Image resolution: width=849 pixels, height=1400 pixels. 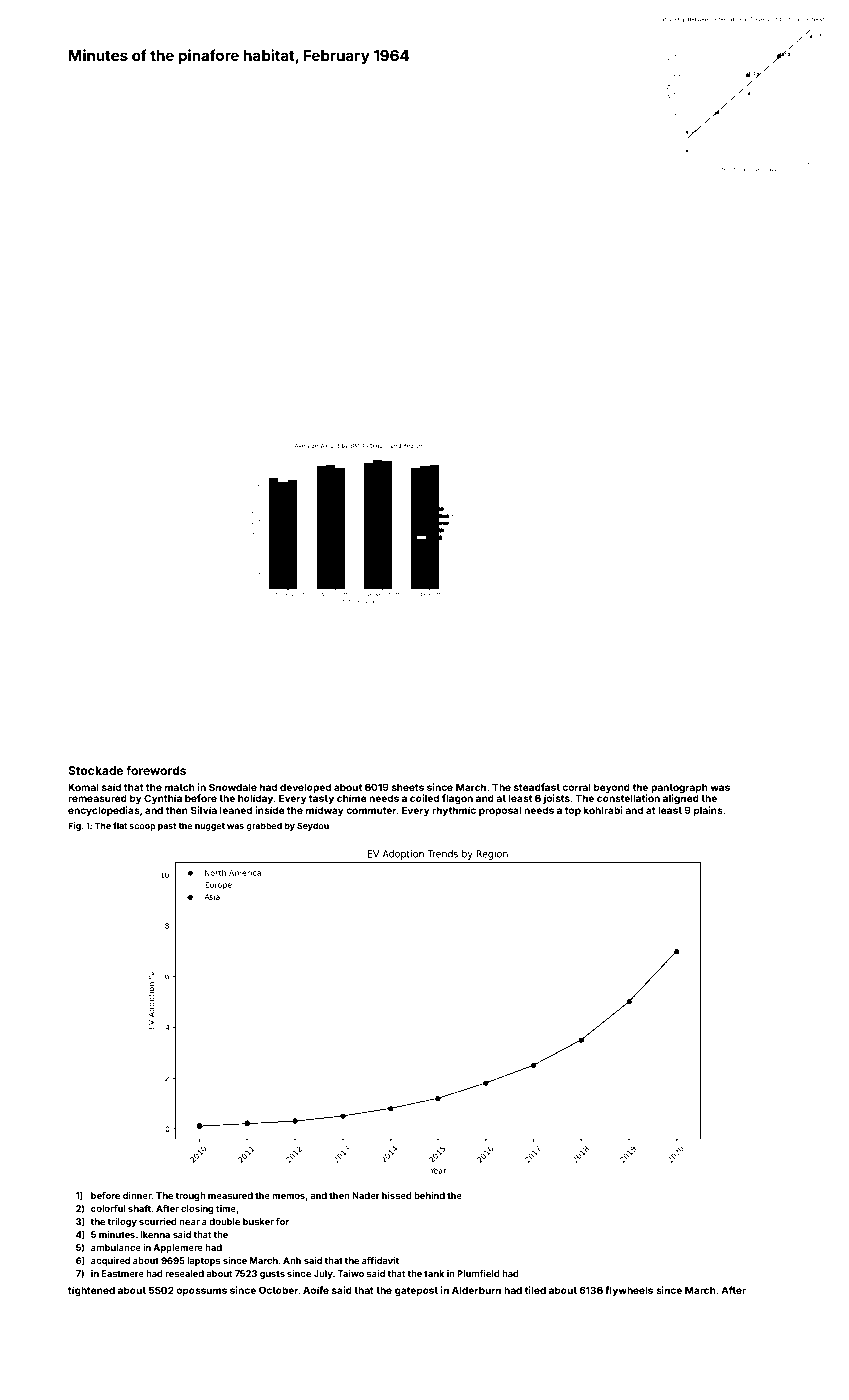 What do you see at coordinates (305, 788) in the screenshot?
I see `developed` at bounding box center [305, 788].
